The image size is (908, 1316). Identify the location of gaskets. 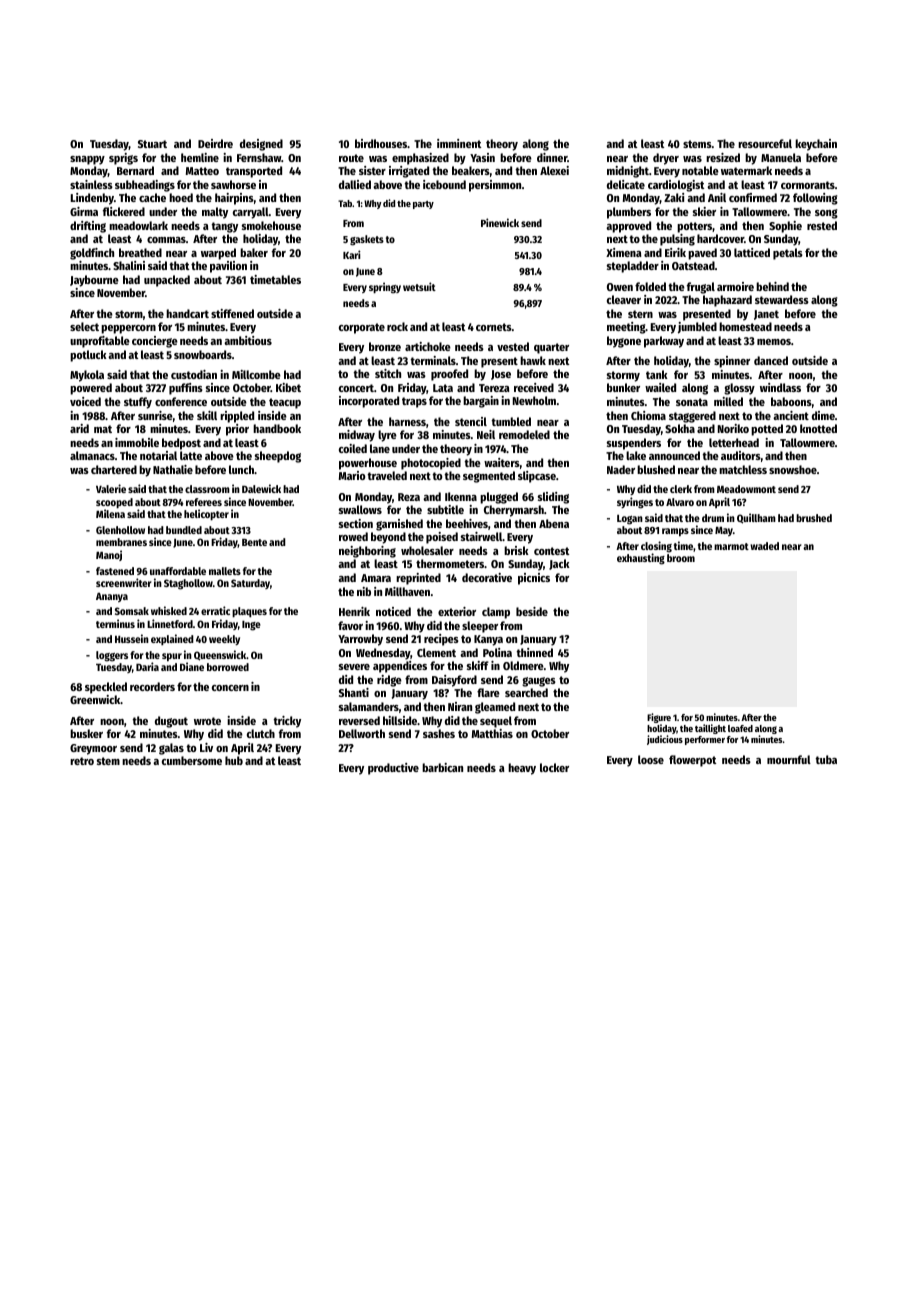
(367, 240).
